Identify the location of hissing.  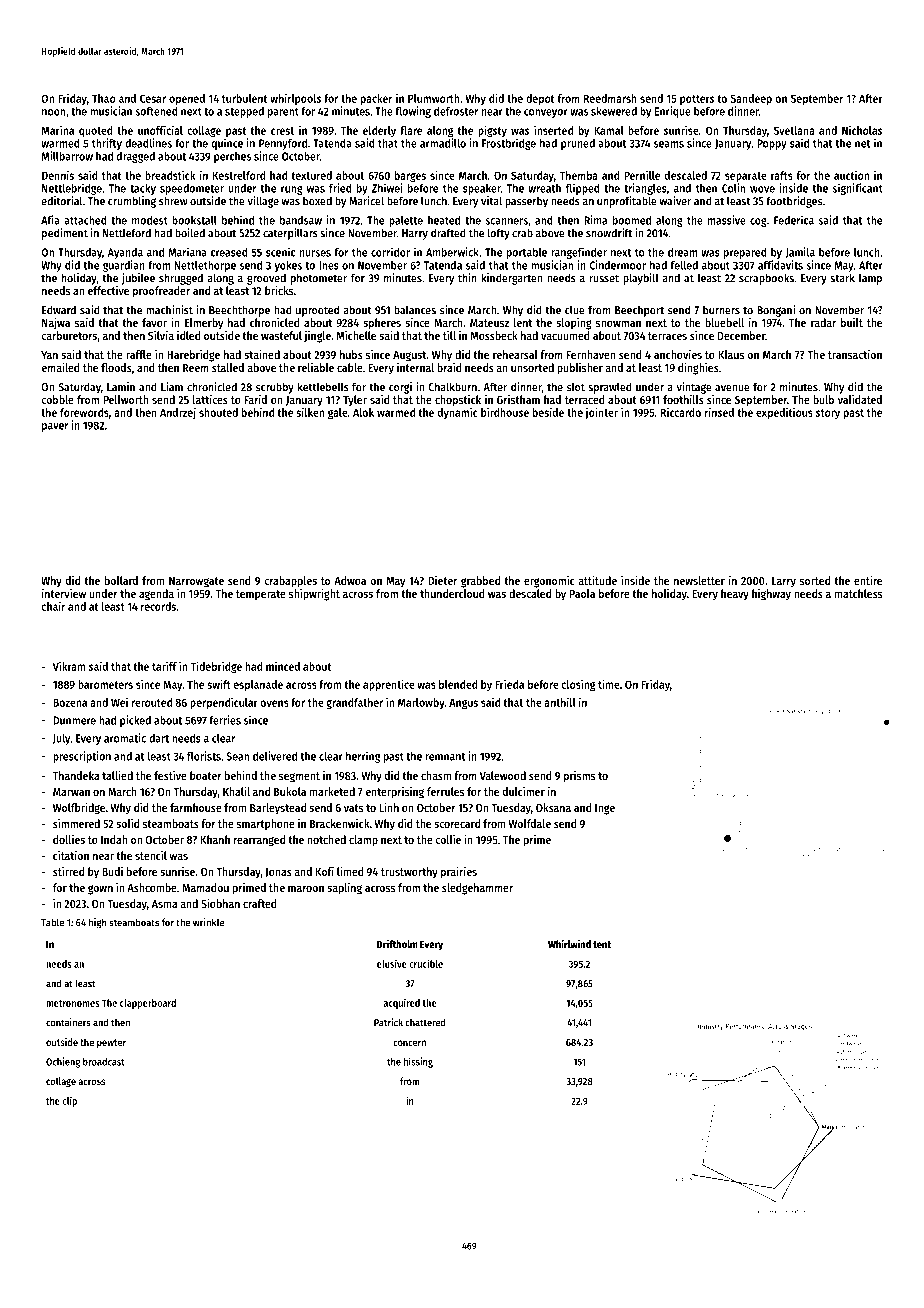
(418, 1062).
